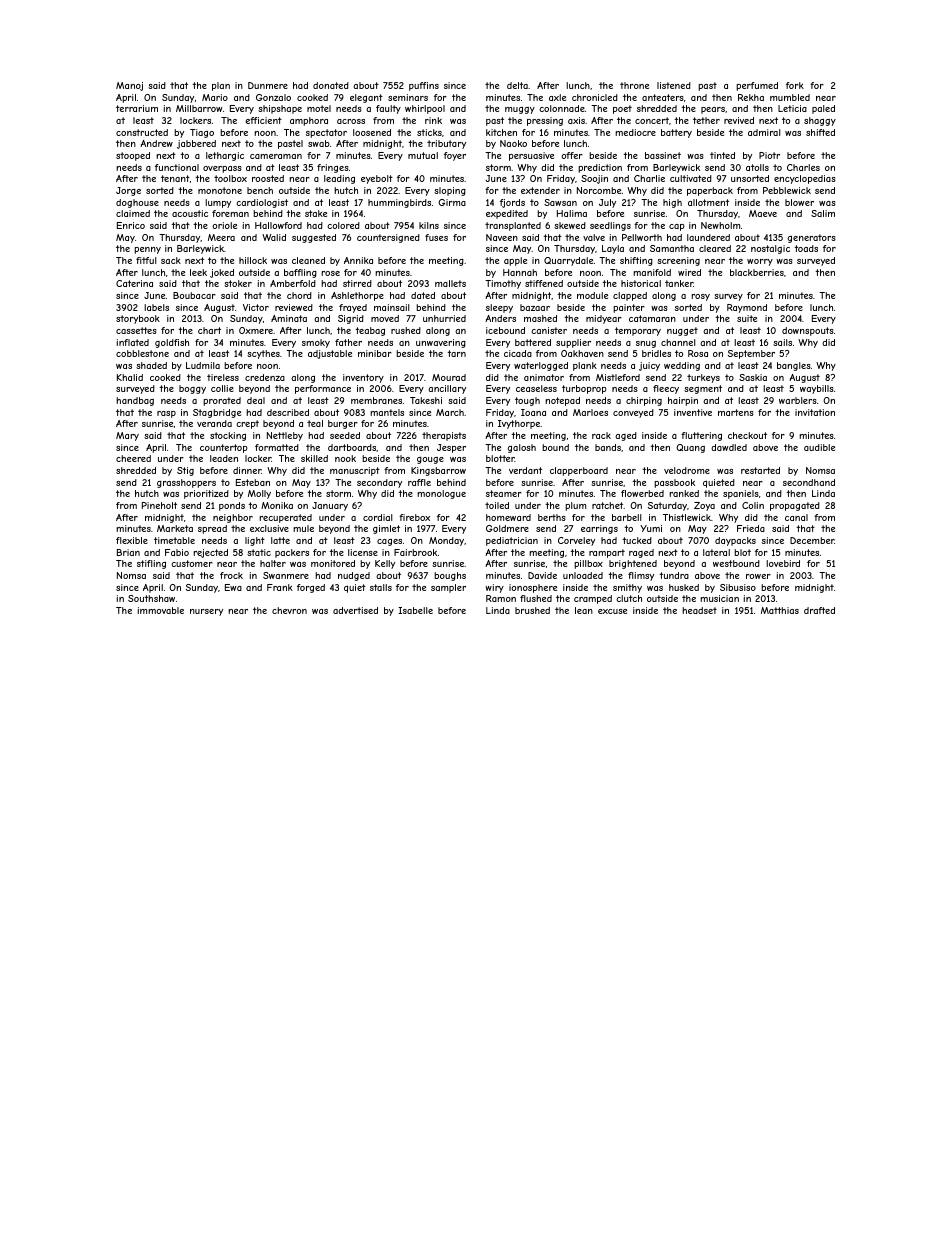 The image size is (952, 1233). What do you see at coordinates (289, 318) in the screenshot?
I see `Aminata` at bounding box center [289, 318].
